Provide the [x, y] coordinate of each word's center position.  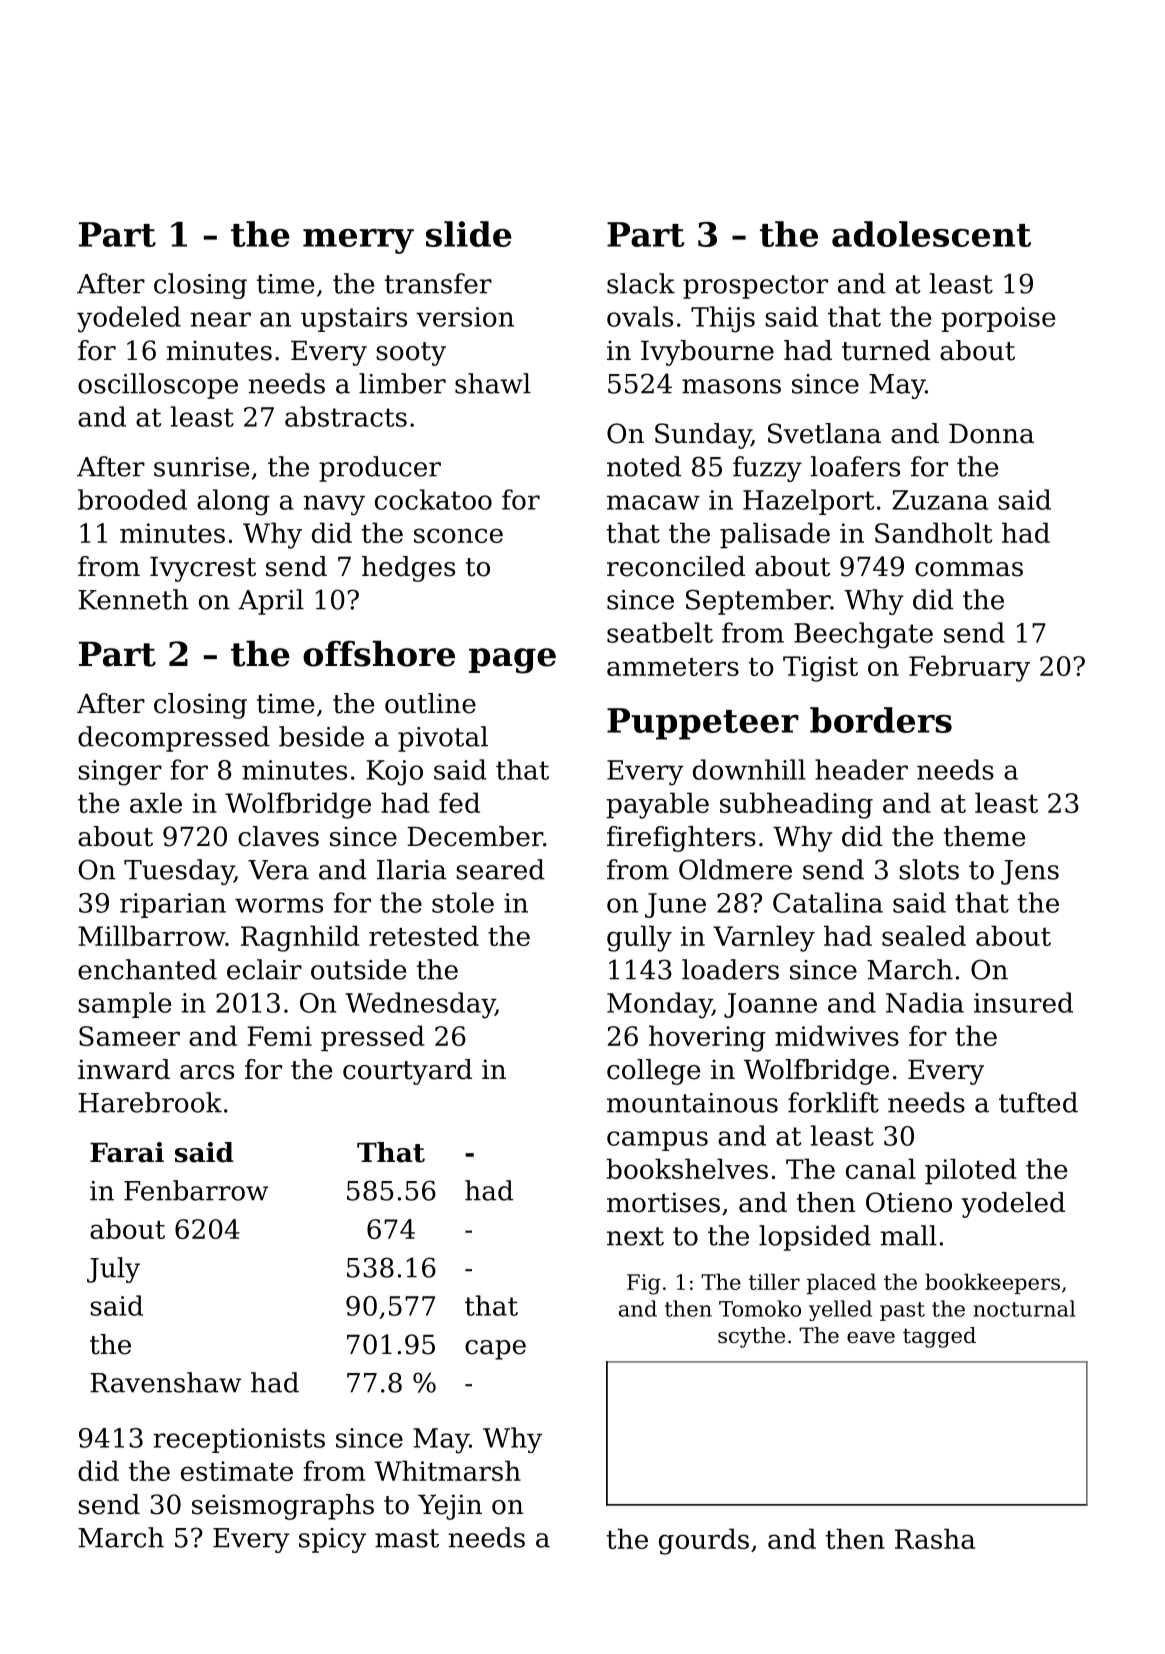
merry [358, 241]
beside [321, 736]
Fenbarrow [196, 1190]
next [635, 1236]
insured [1023, 1002]
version [465, 317]
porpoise [998, 319]
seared [500, 869]
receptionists [239, 1440]
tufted [1038, 1102]
